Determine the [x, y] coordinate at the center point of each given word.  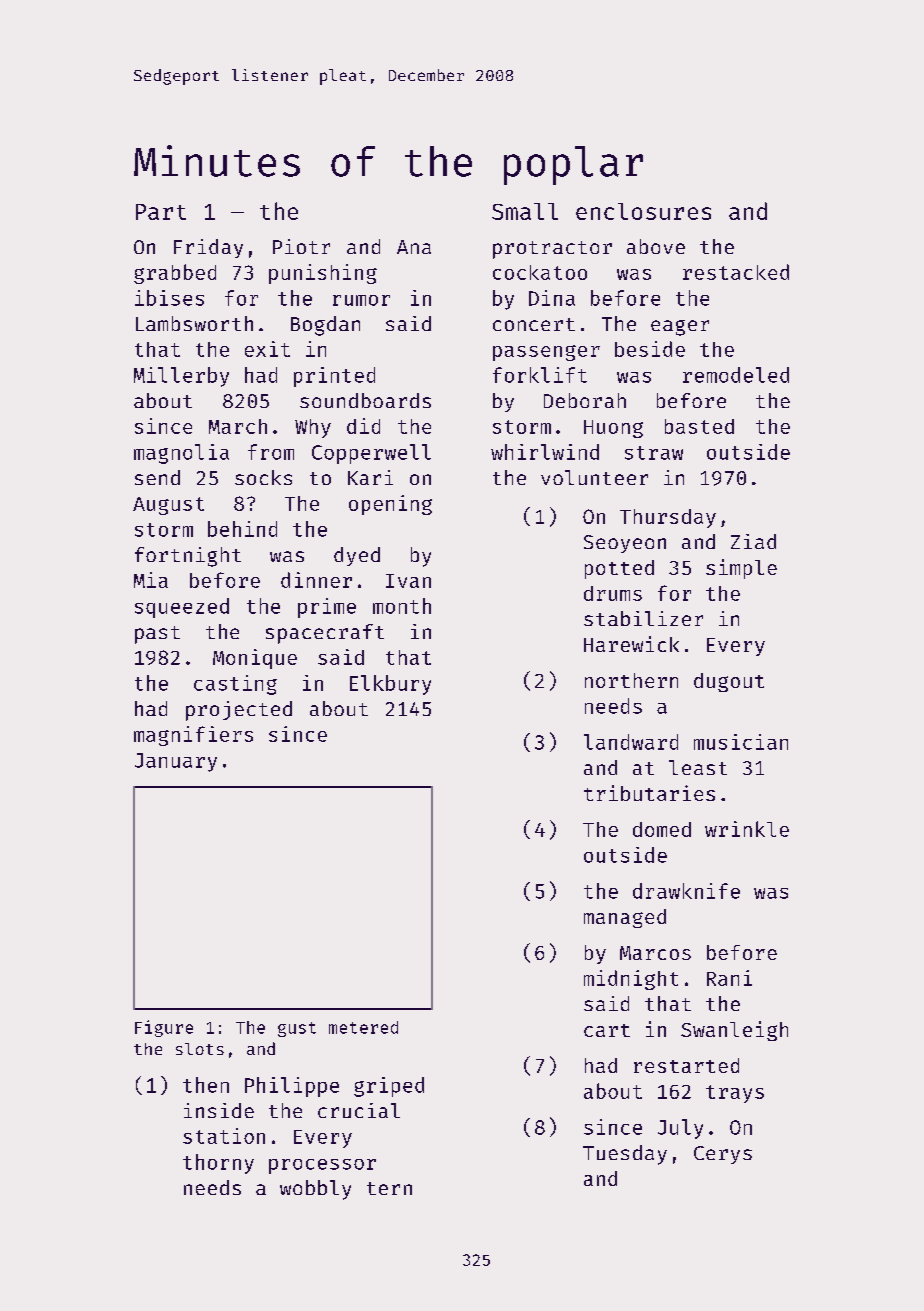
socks [263, 477]
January [176, 762]
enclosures [643, 211]
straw [654, 453]
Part [161, 212]
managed [625, 918]
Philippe [292, 1087]
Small [525, 211]
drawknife [686, 891]
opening [390, 505]
